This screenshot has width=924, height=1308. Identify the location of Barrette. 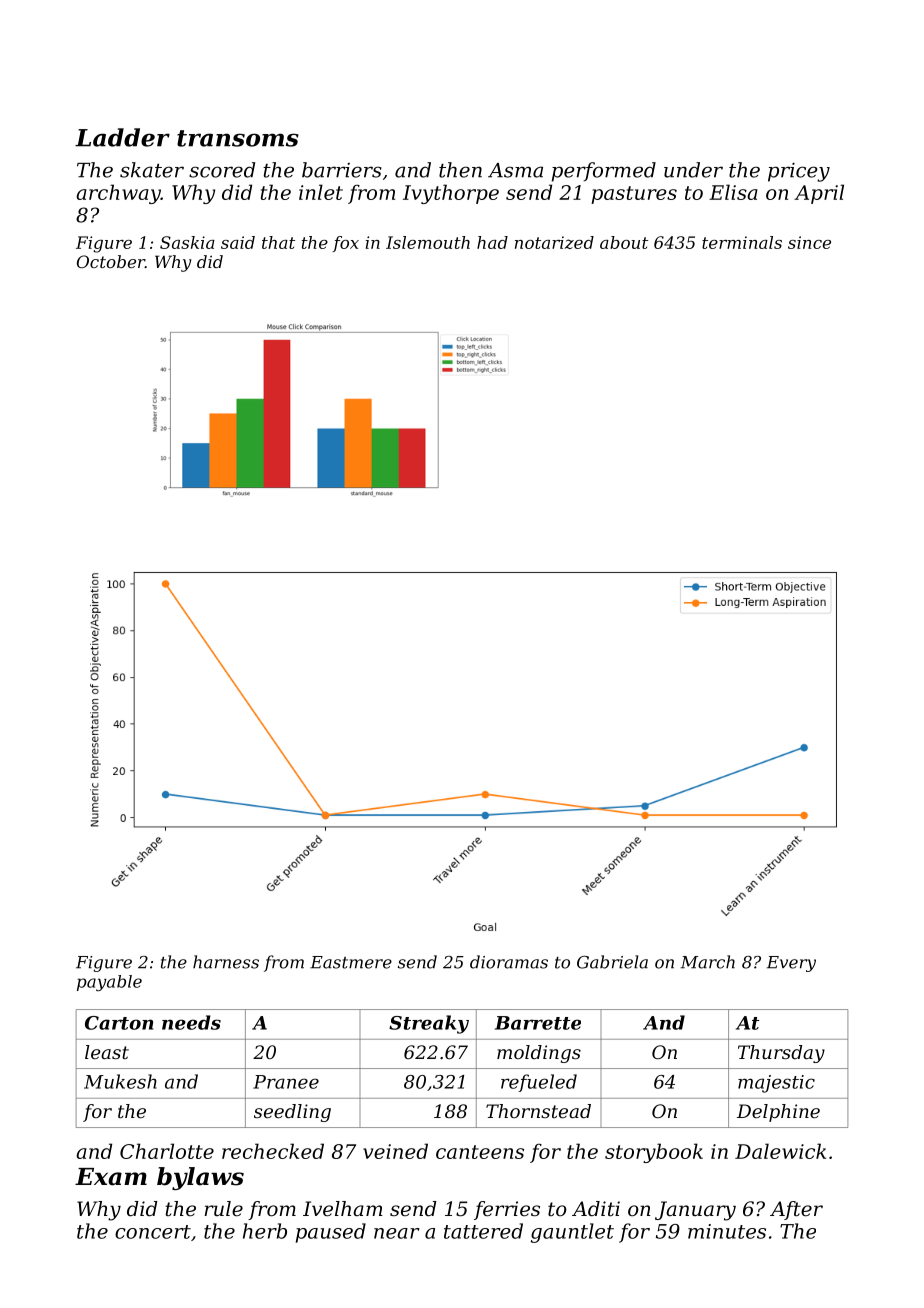
(538, 1023).
